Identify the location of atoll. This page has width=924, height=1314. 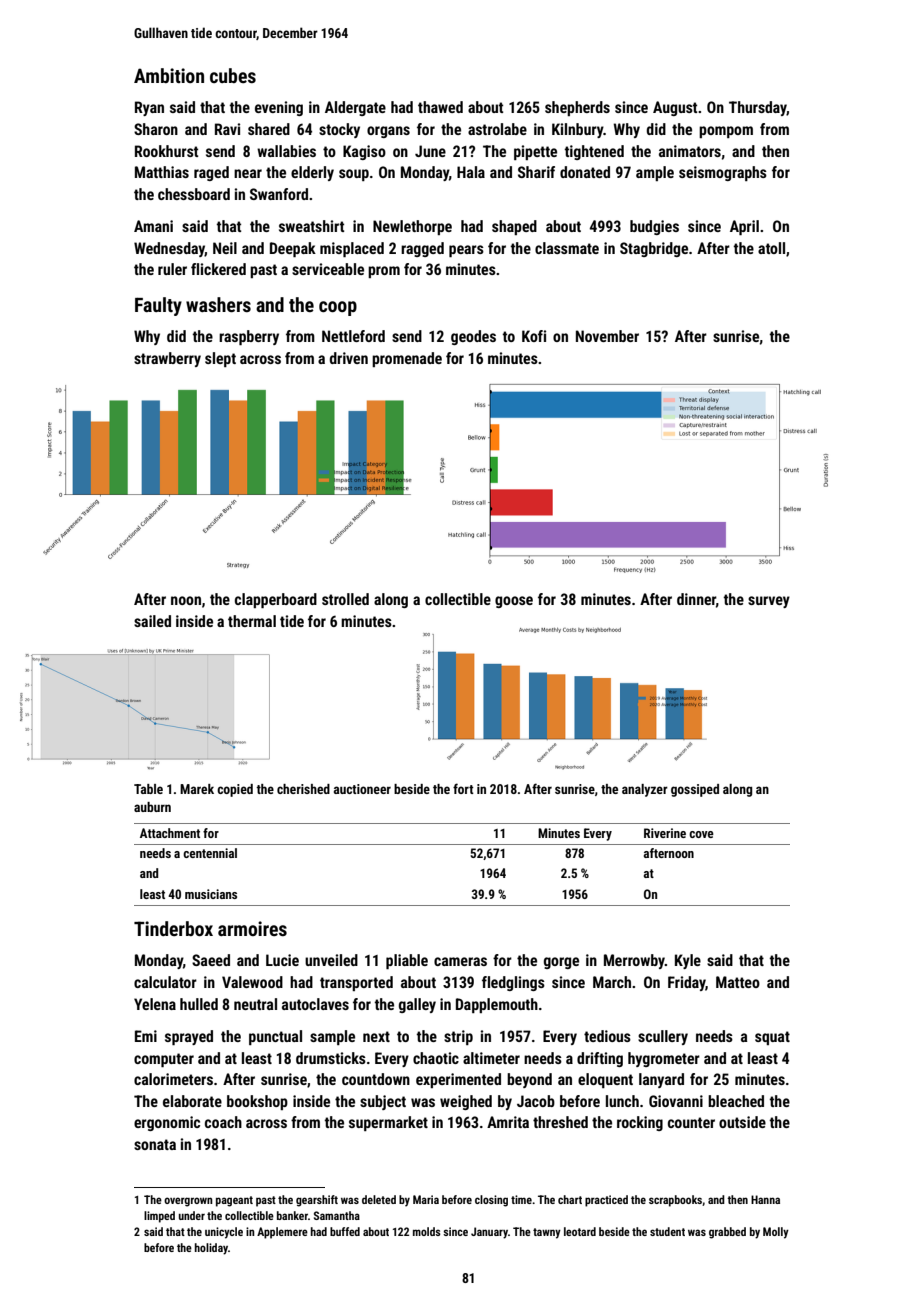
(771, 248).
